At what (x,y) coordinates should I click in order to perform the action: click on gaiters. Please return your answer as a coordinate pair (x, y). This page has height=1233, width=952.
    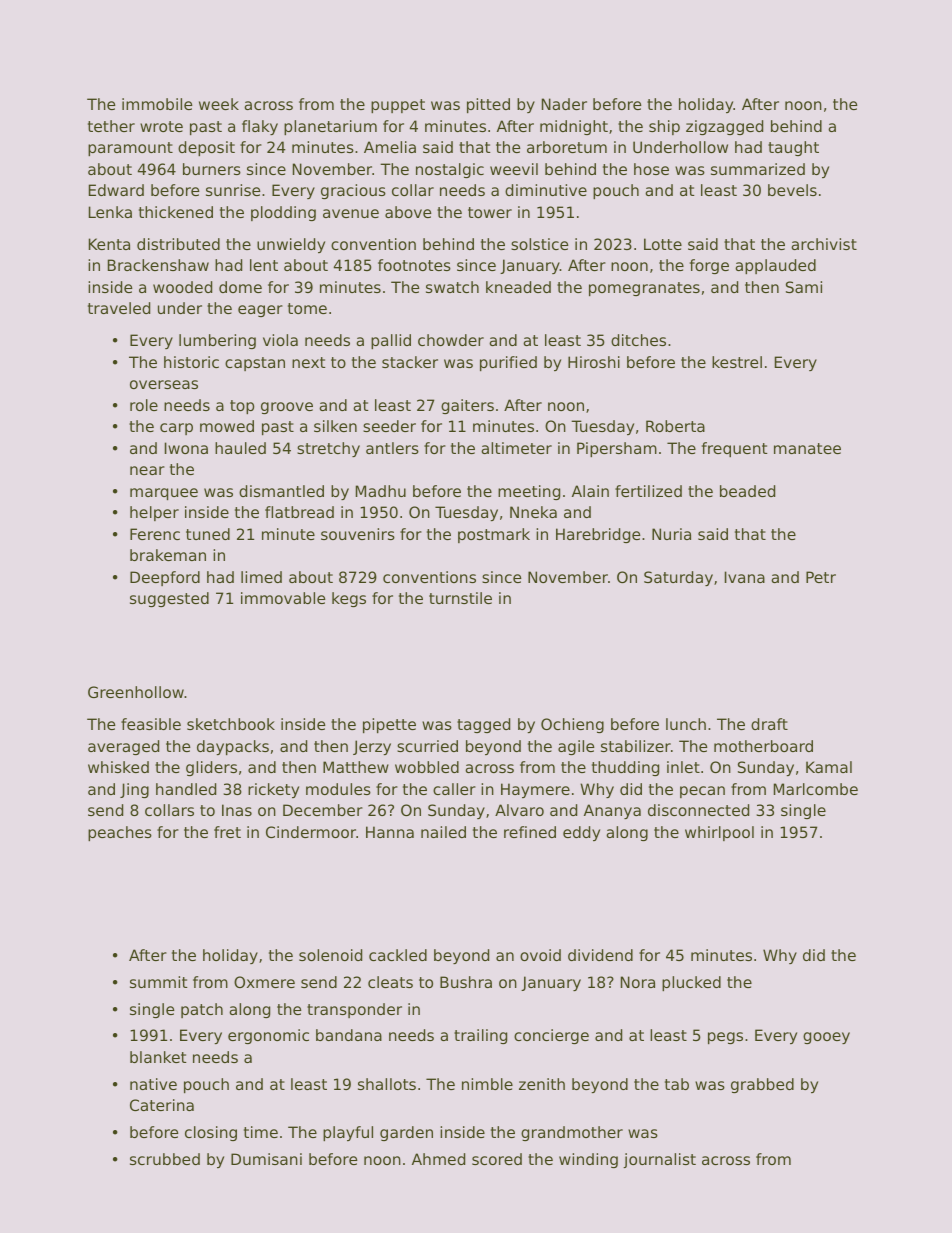
    Looking at the image, I should click on (467, 406).
